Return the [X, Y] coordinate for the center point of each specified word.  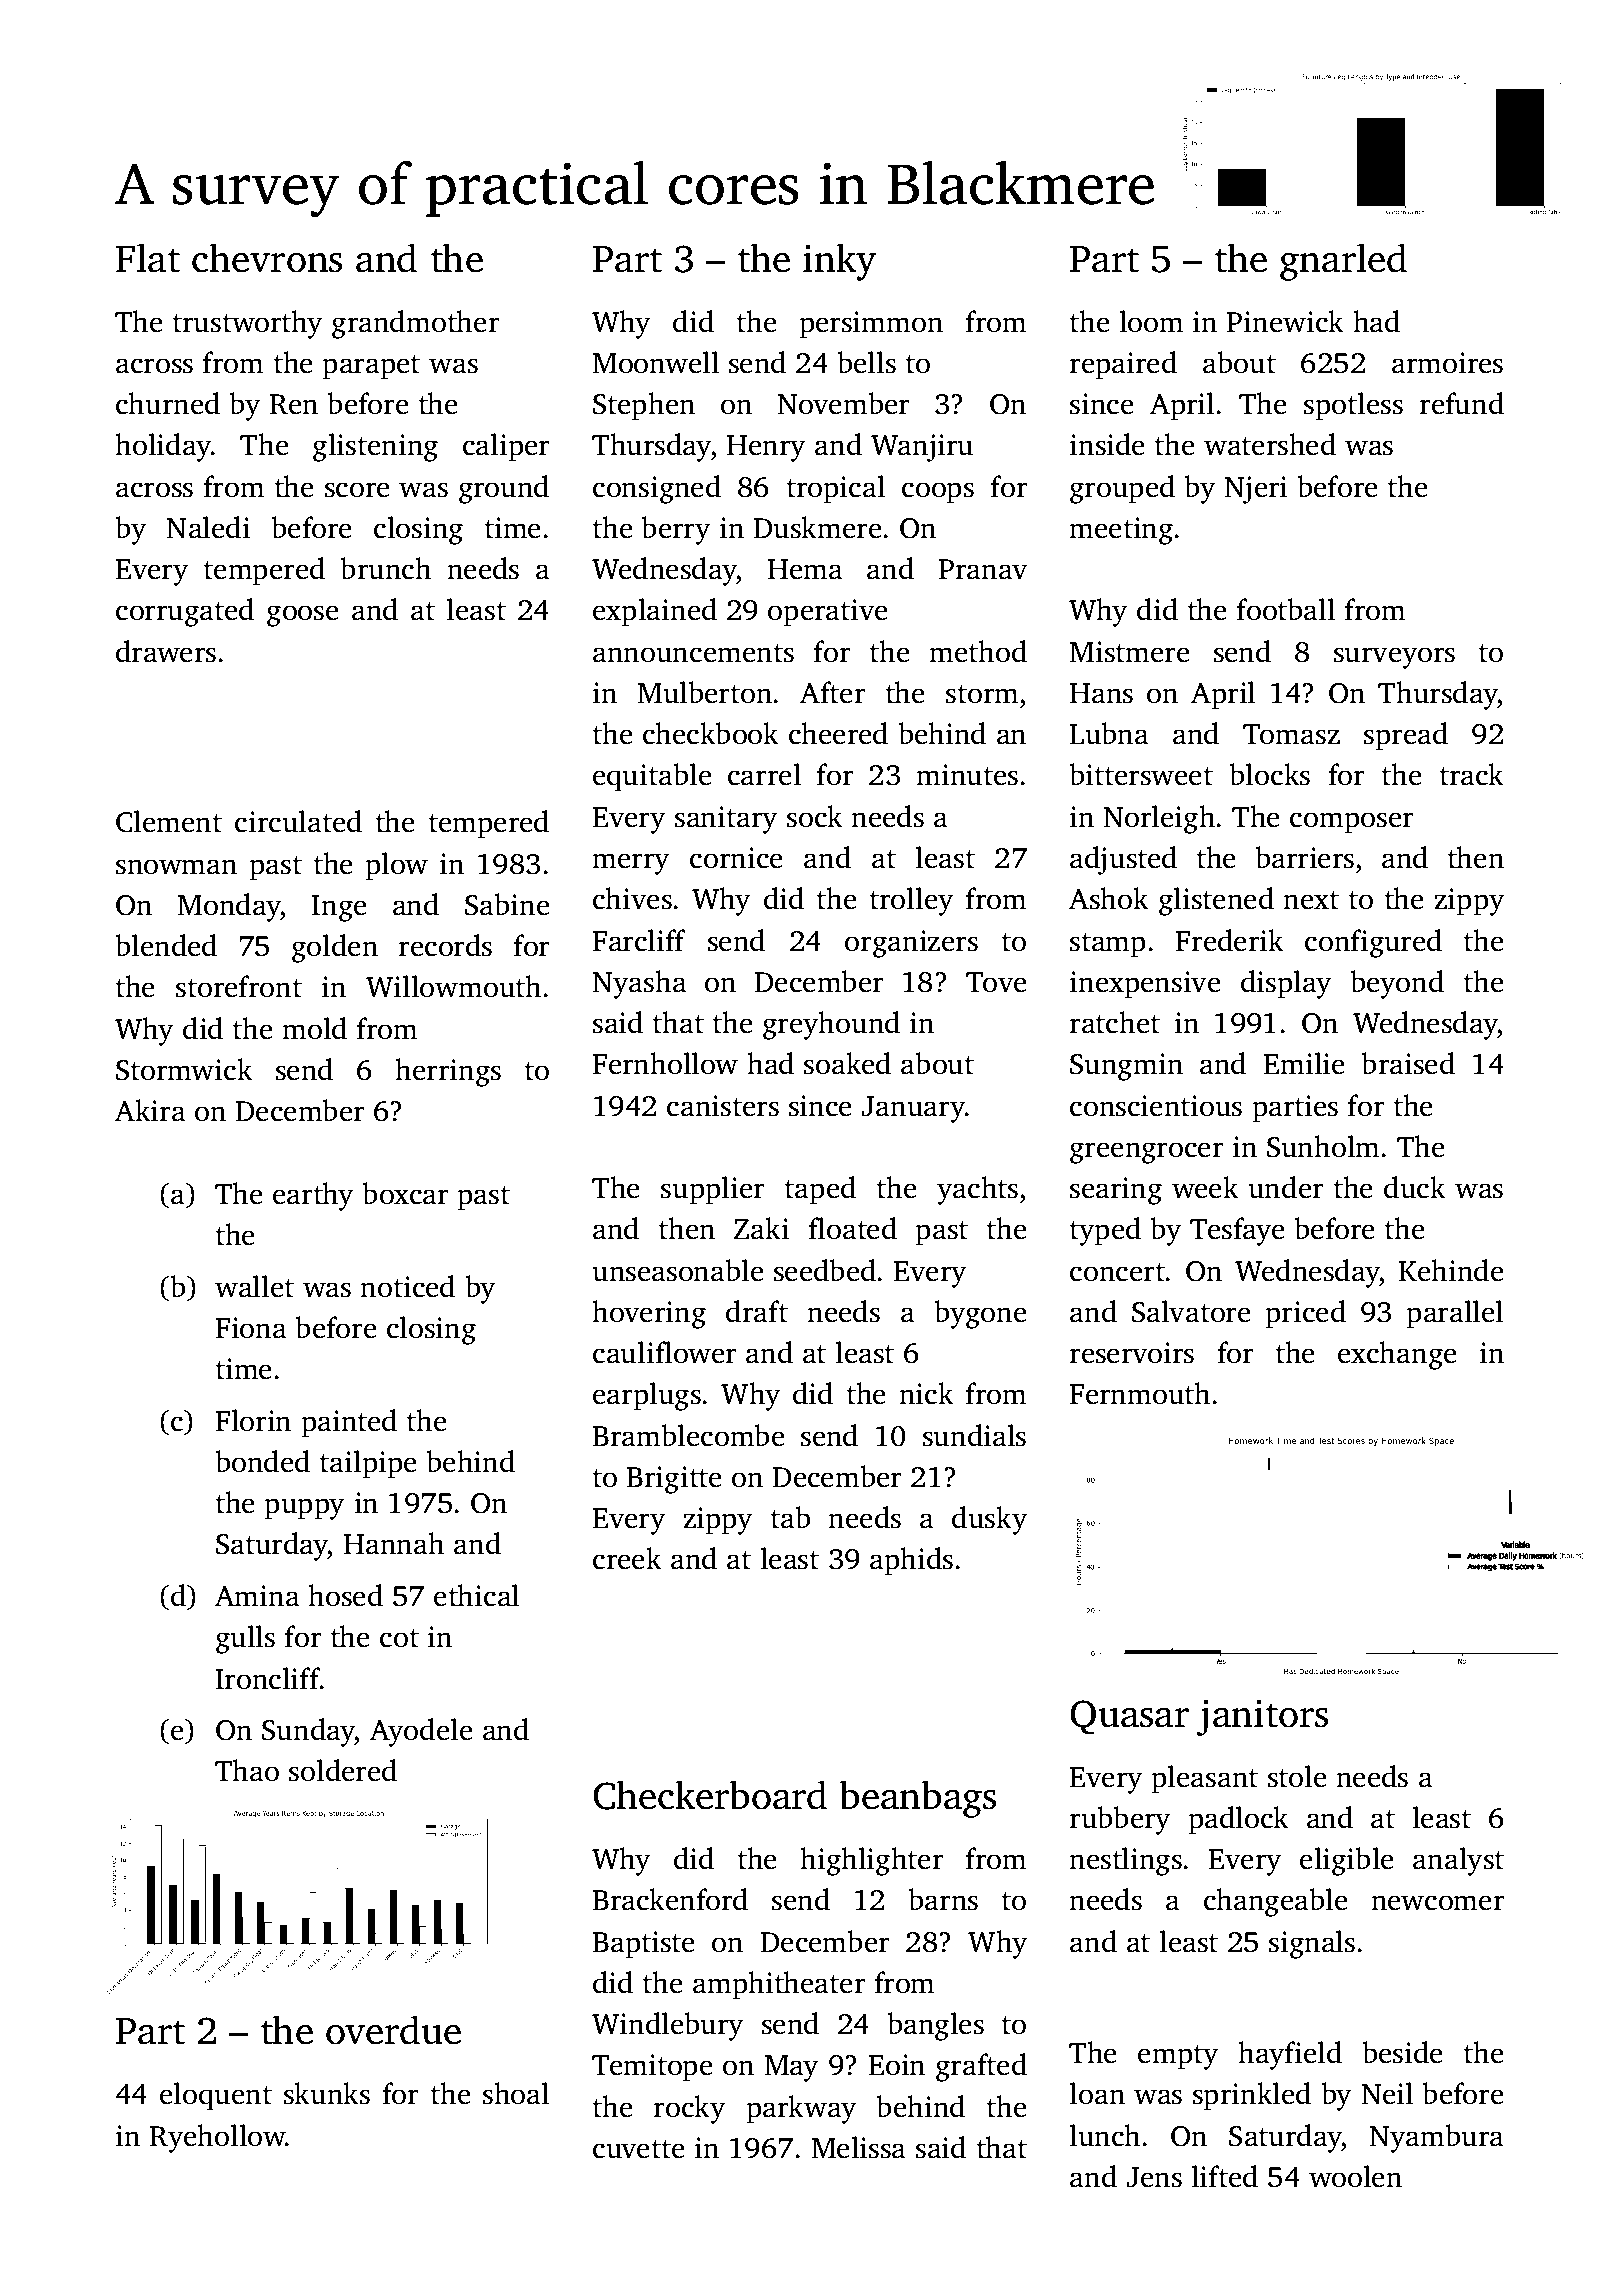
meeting [1121, 531]
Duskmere [818, 527]
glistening [375, 447]
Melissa [859, 2147]
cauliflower [664, 1352]
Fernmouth [1140, 1393]
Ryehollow [218, 2138]
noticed [407, 1286]
